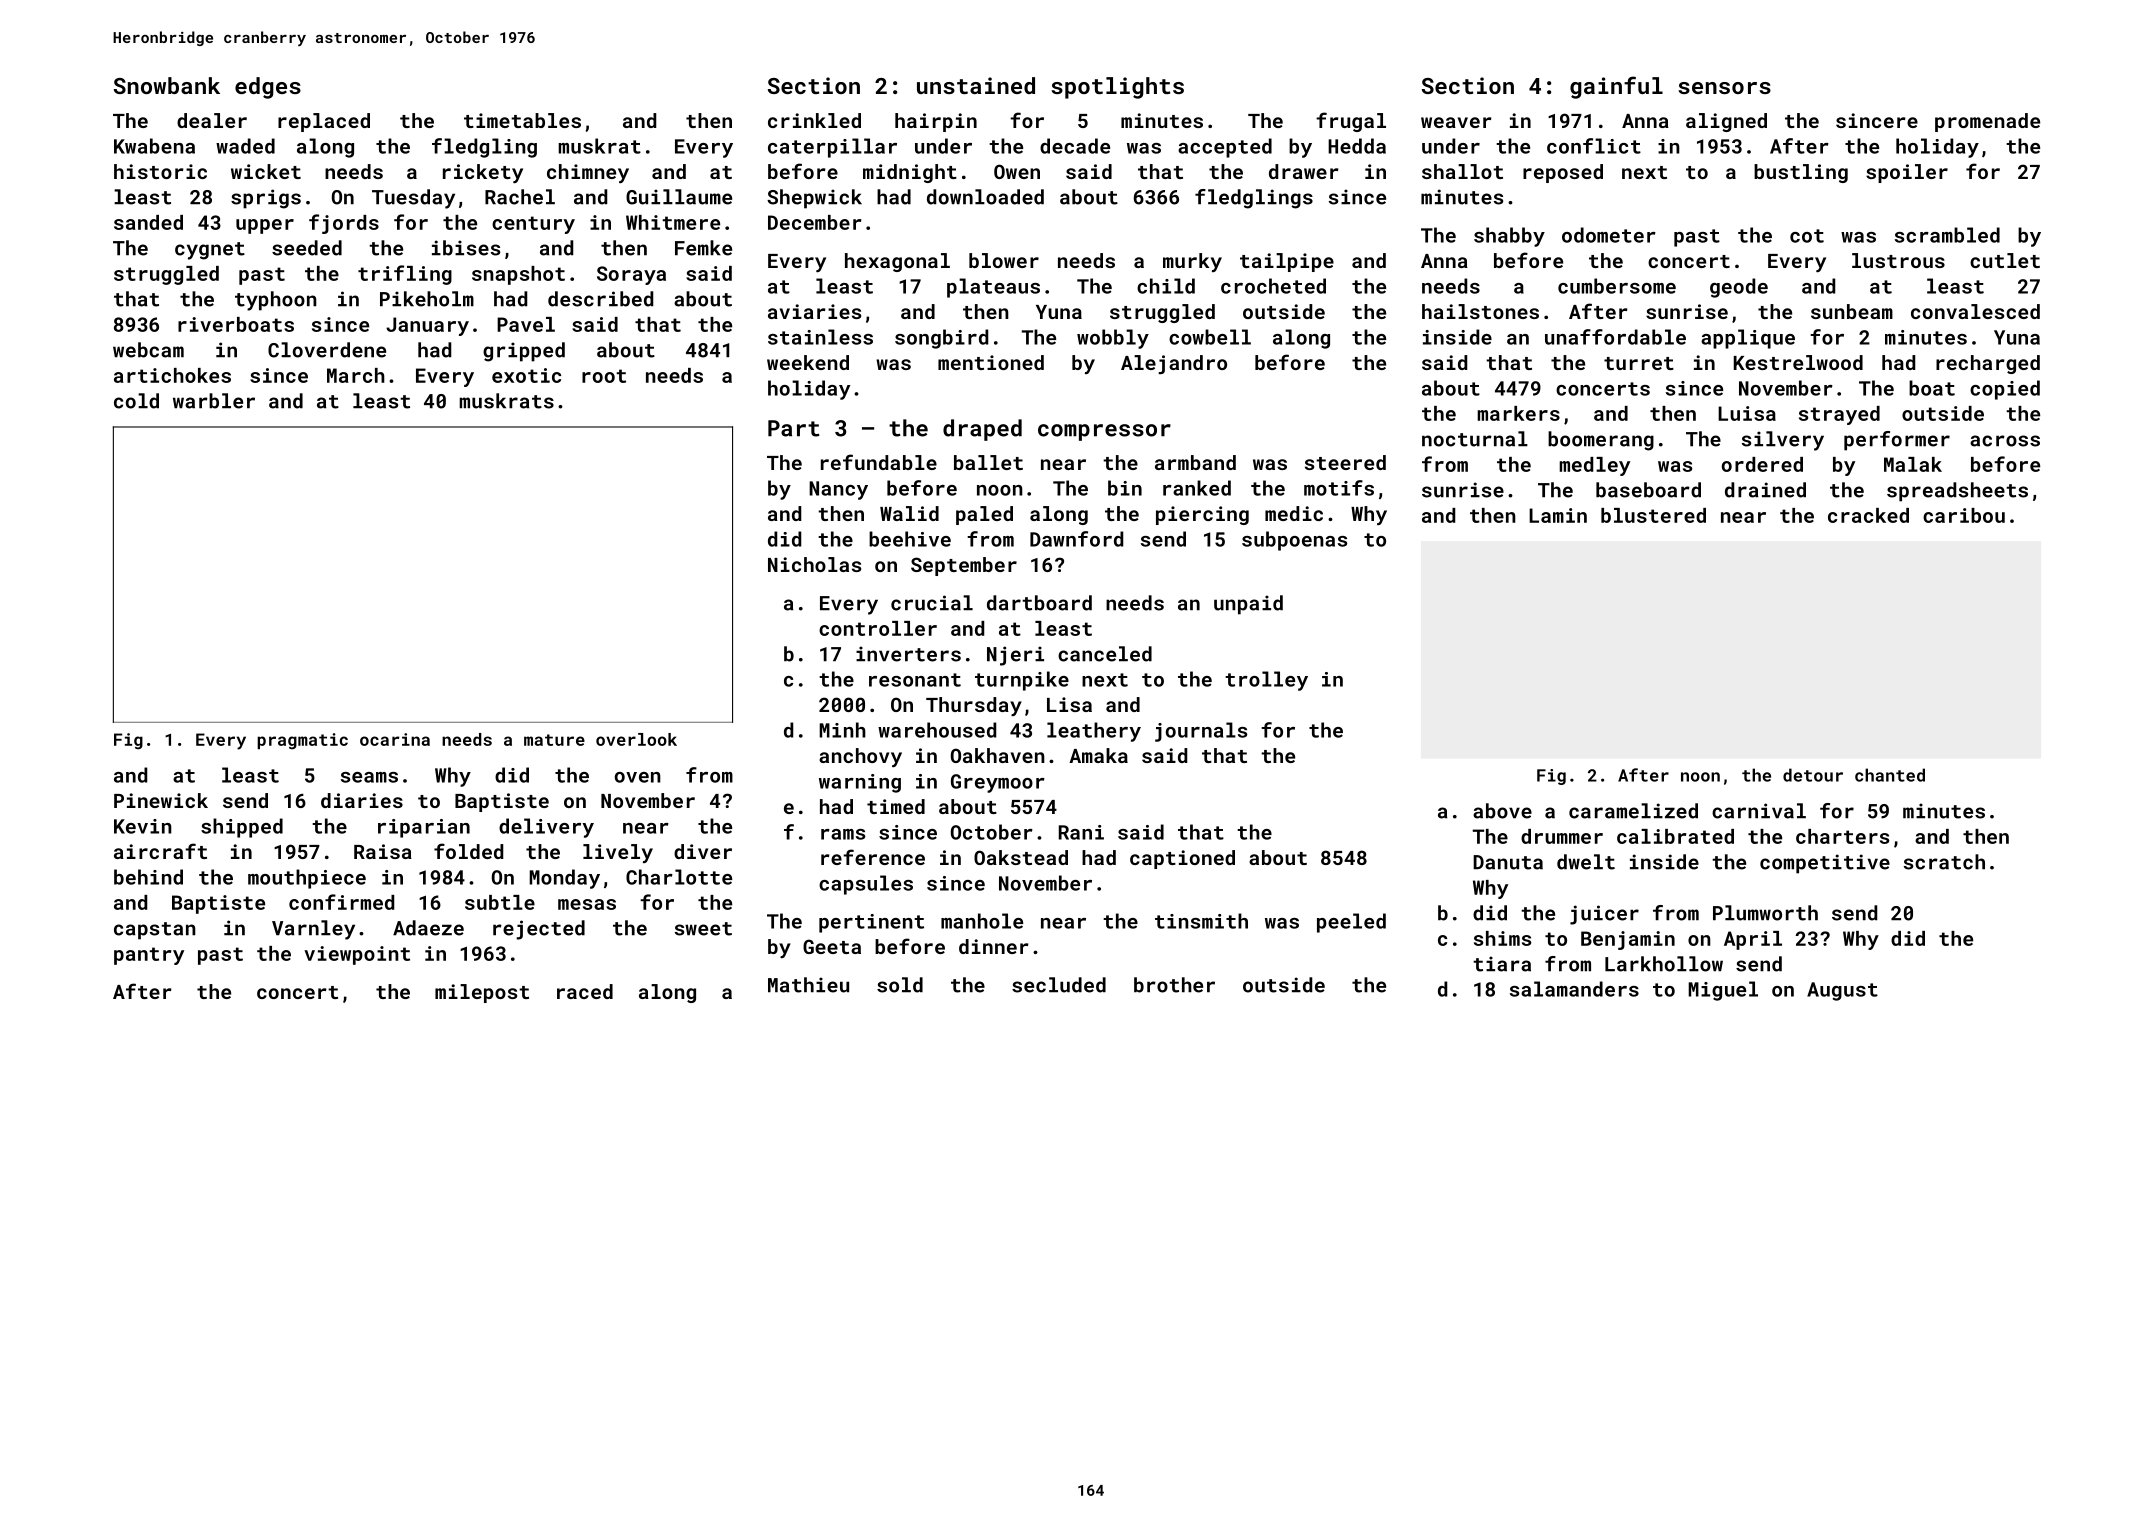  Describe the element at coordinates (1586, 862) in the screenshot. I see `dwelt` at that location.
